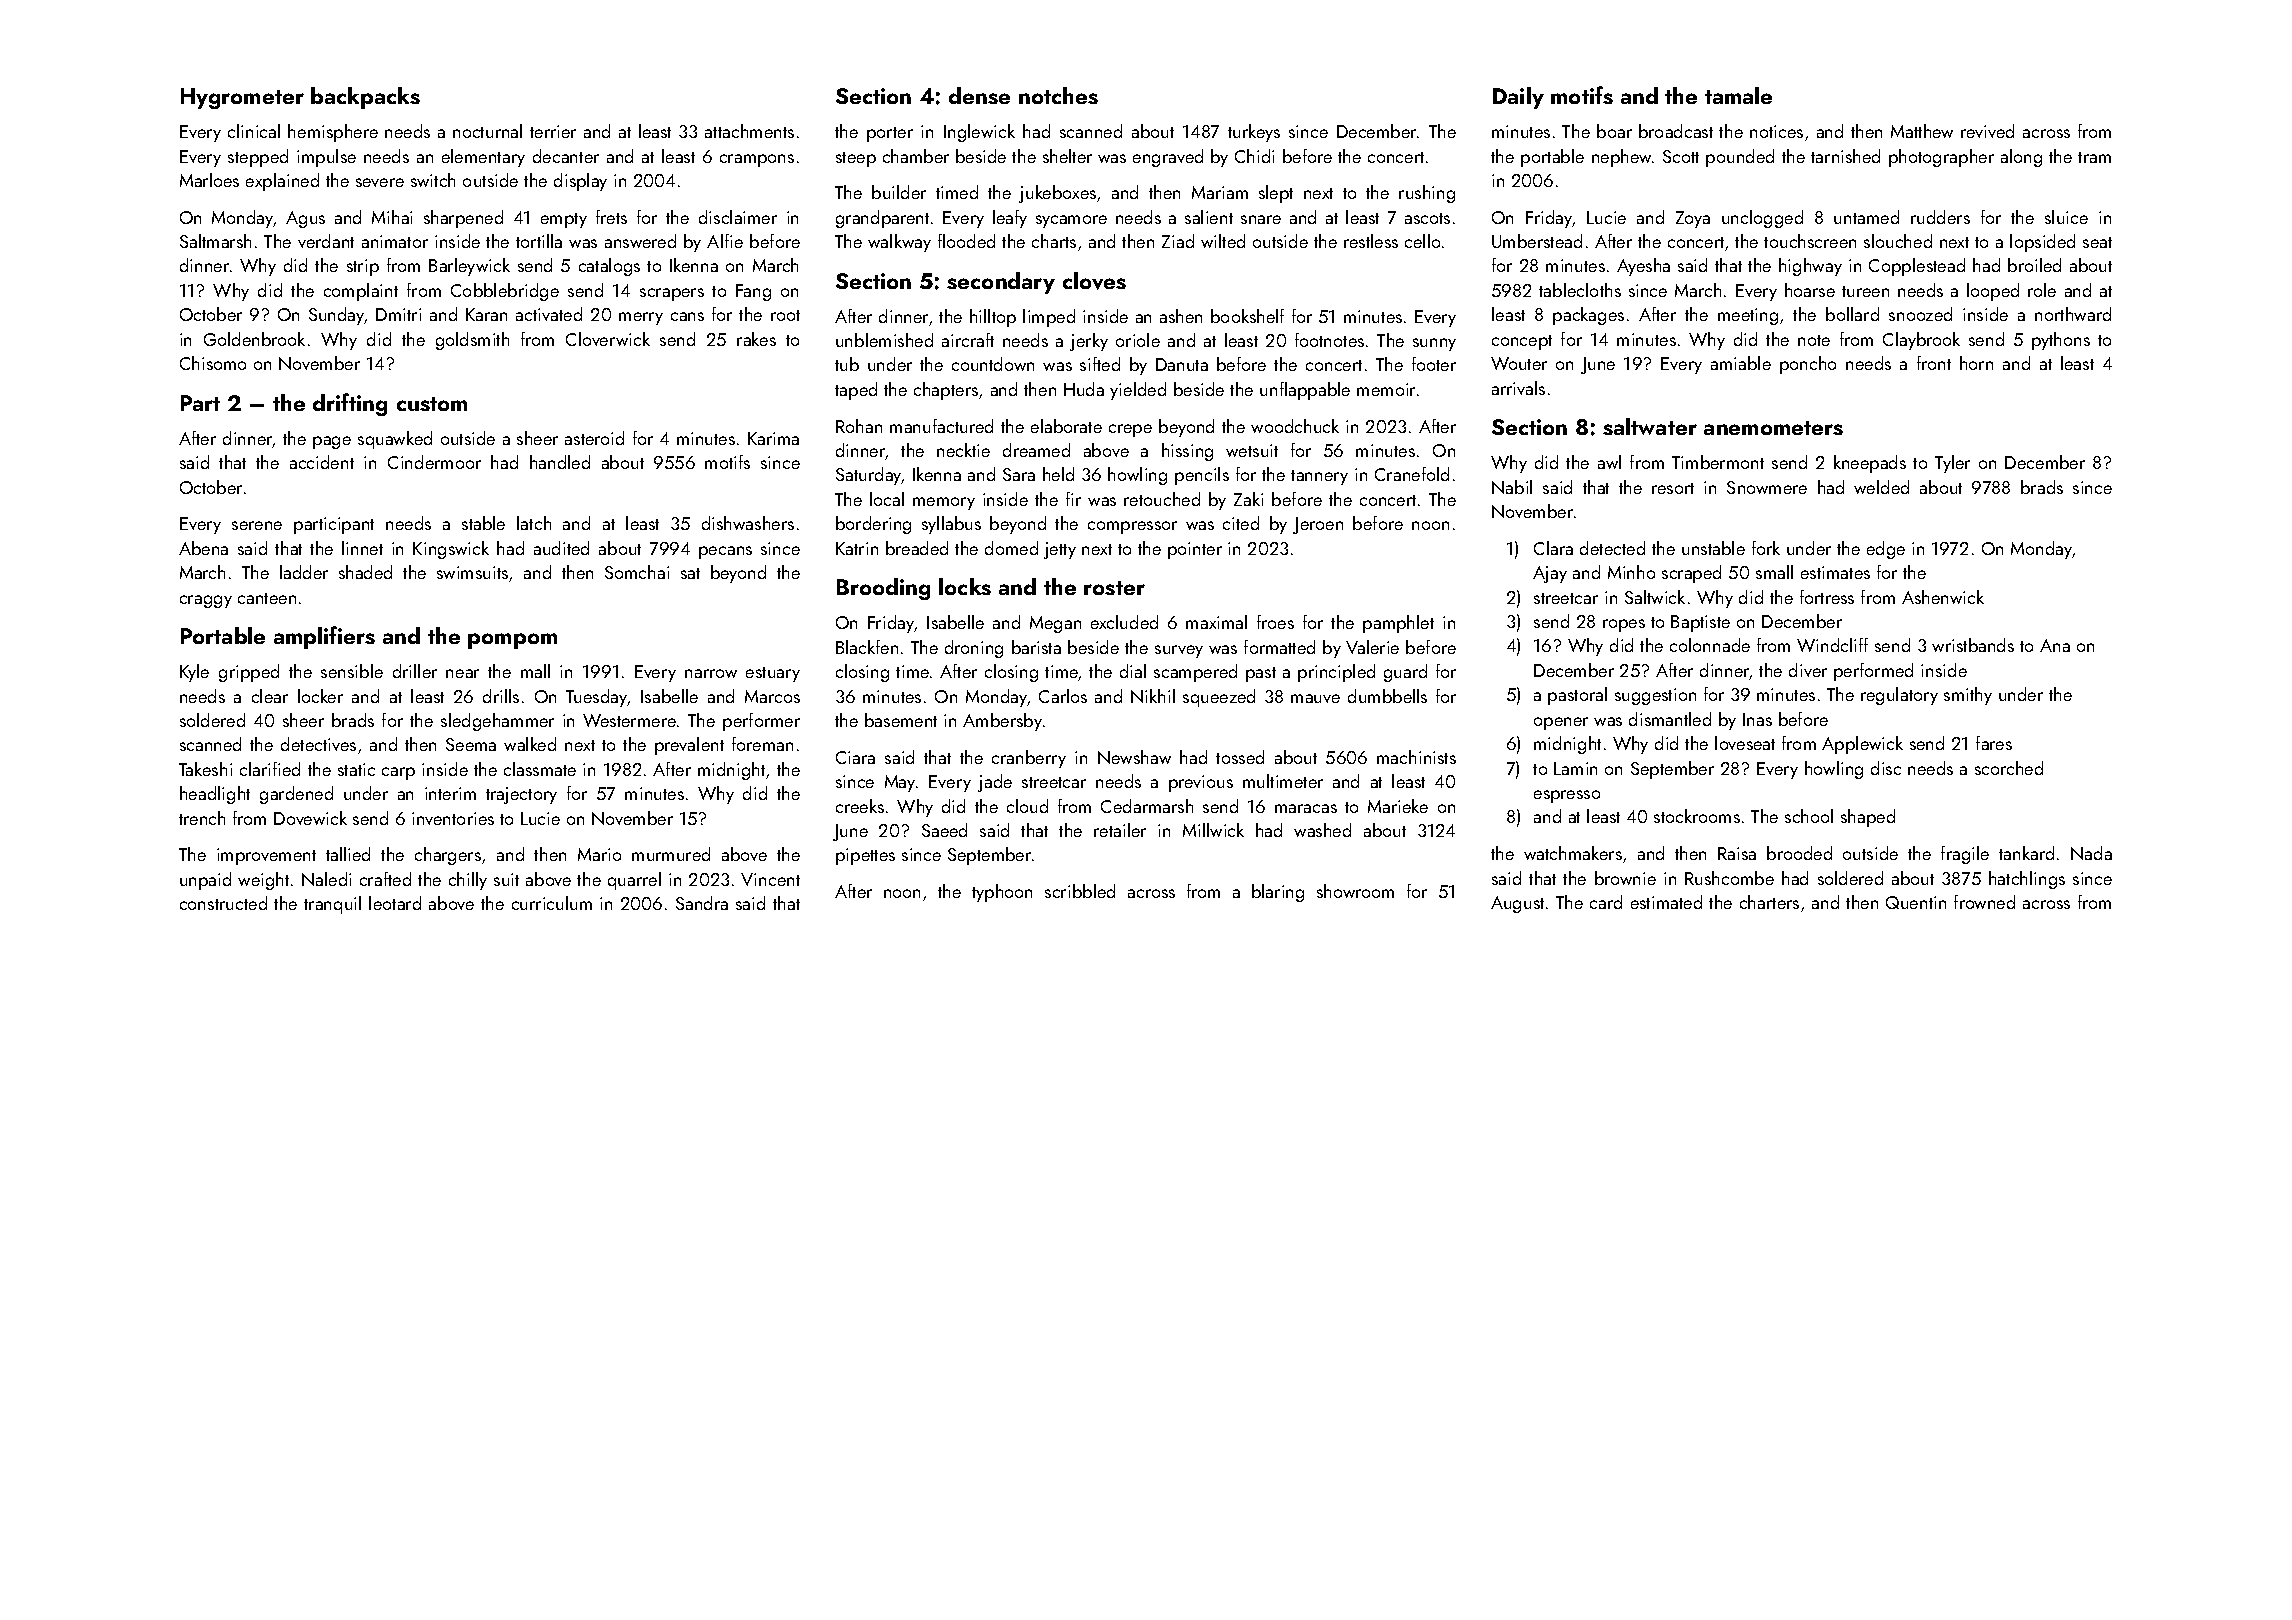 This screenshot has height=1620, width=2292. What do you see at coordinates (365, 98) in the screenshot?
I see `backpacks` at bounding box center [365, 98].
